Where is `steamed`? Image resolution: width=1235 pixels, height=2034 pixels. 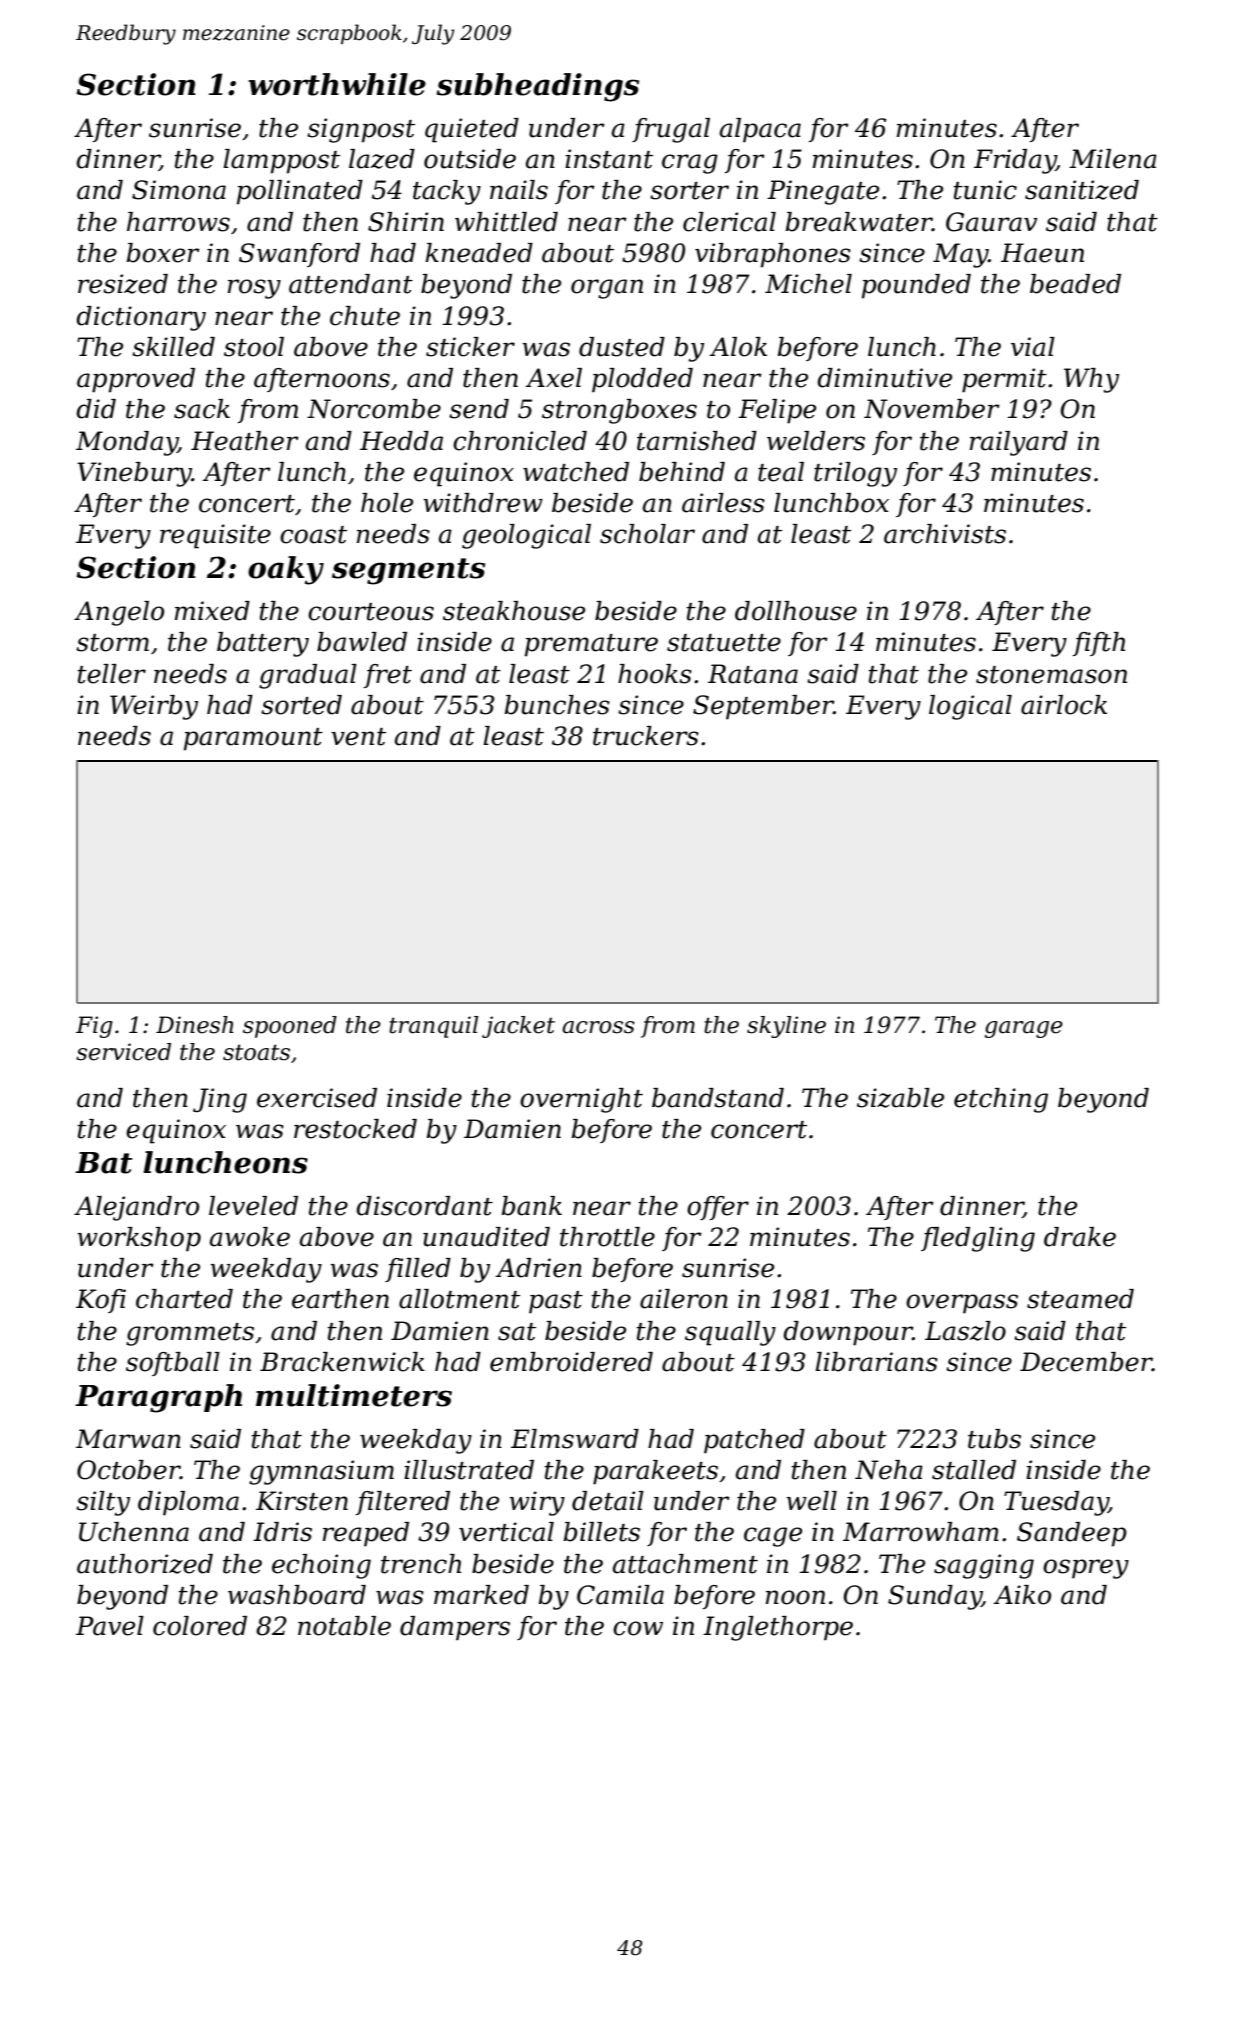
steamed is located at coordinates (1080, 1299).
